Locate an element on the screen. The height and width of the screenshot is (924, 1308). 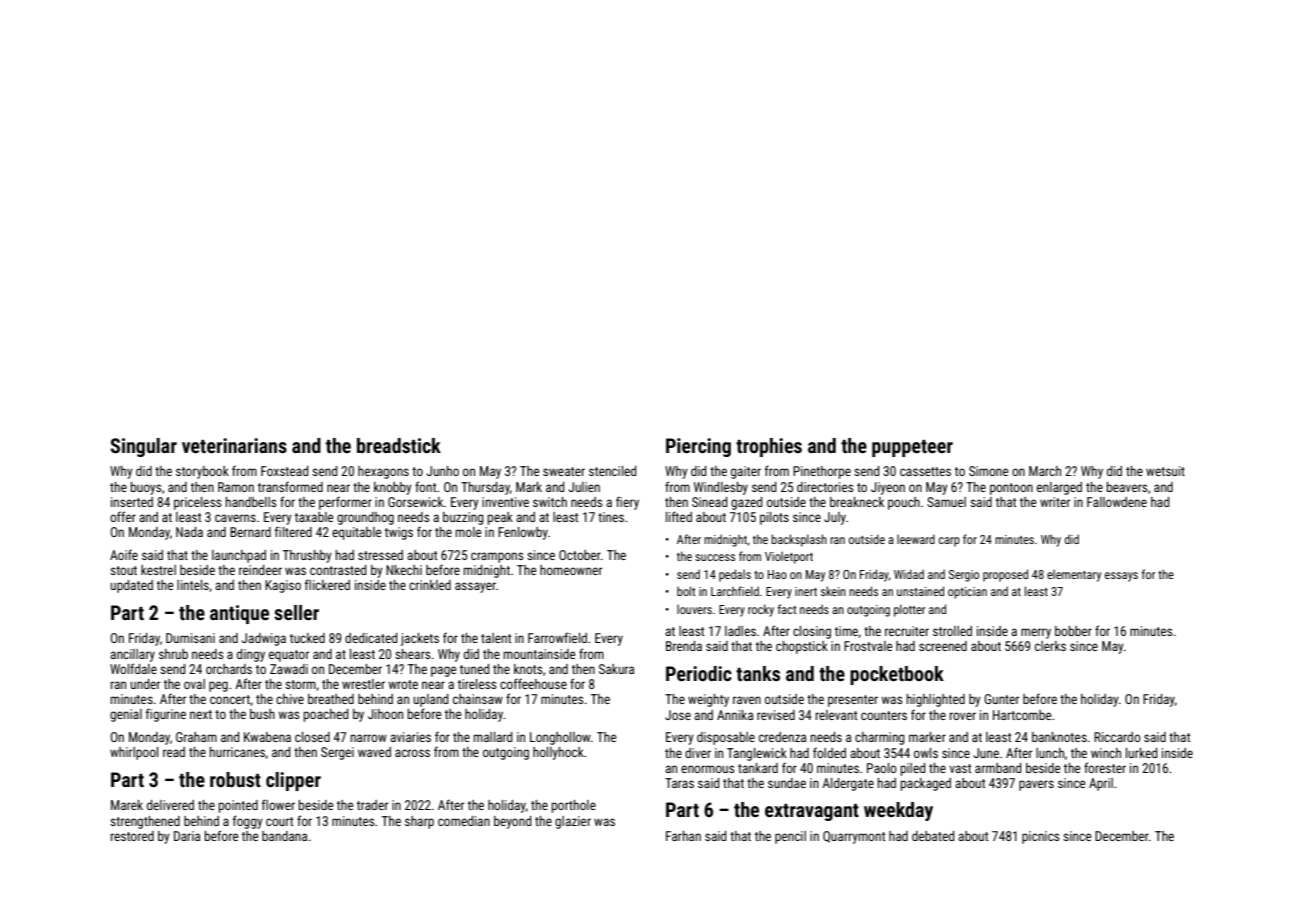
debated is located at coordinates (933, 836).
